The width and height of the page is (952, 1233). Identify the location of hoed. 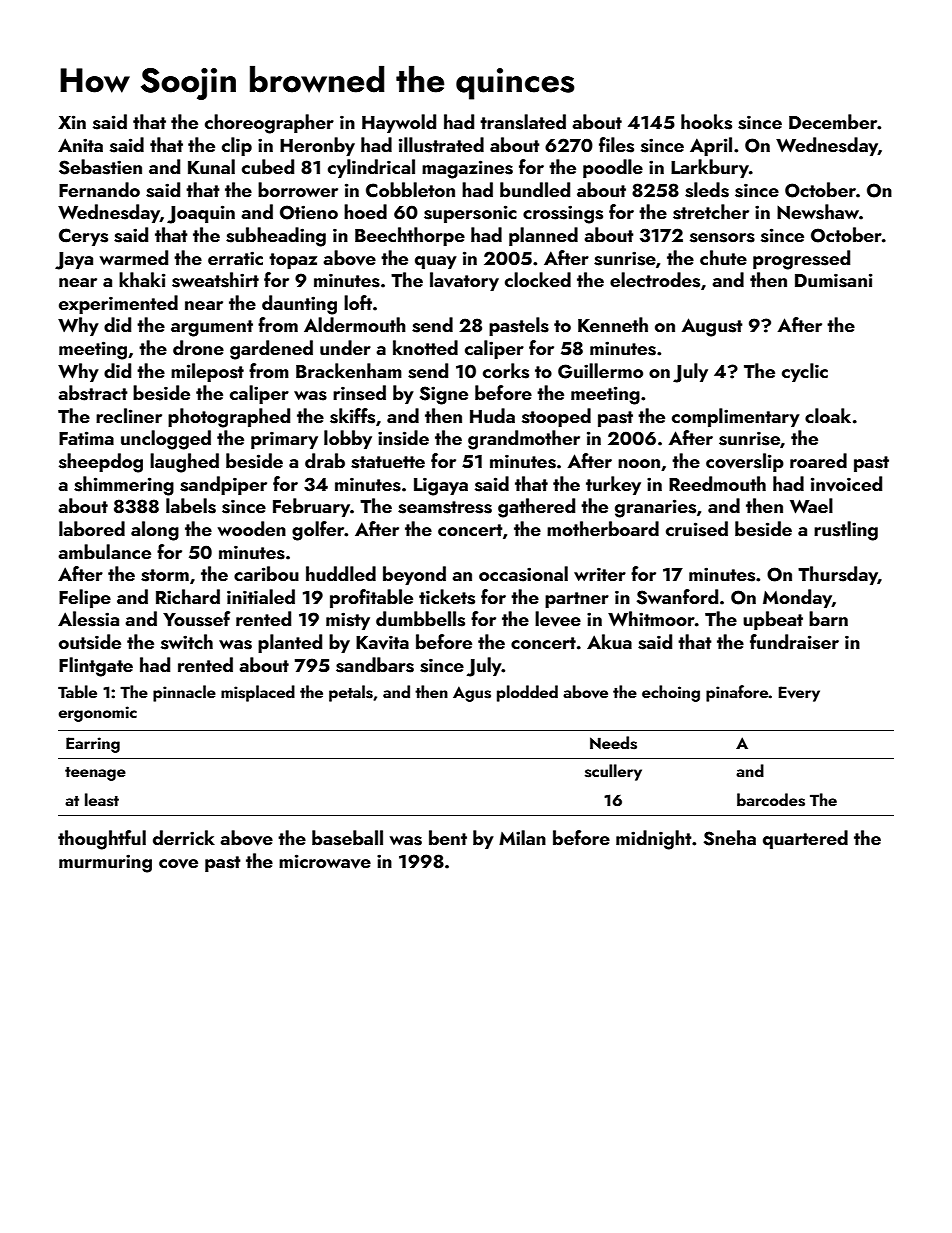
(365, 211).
